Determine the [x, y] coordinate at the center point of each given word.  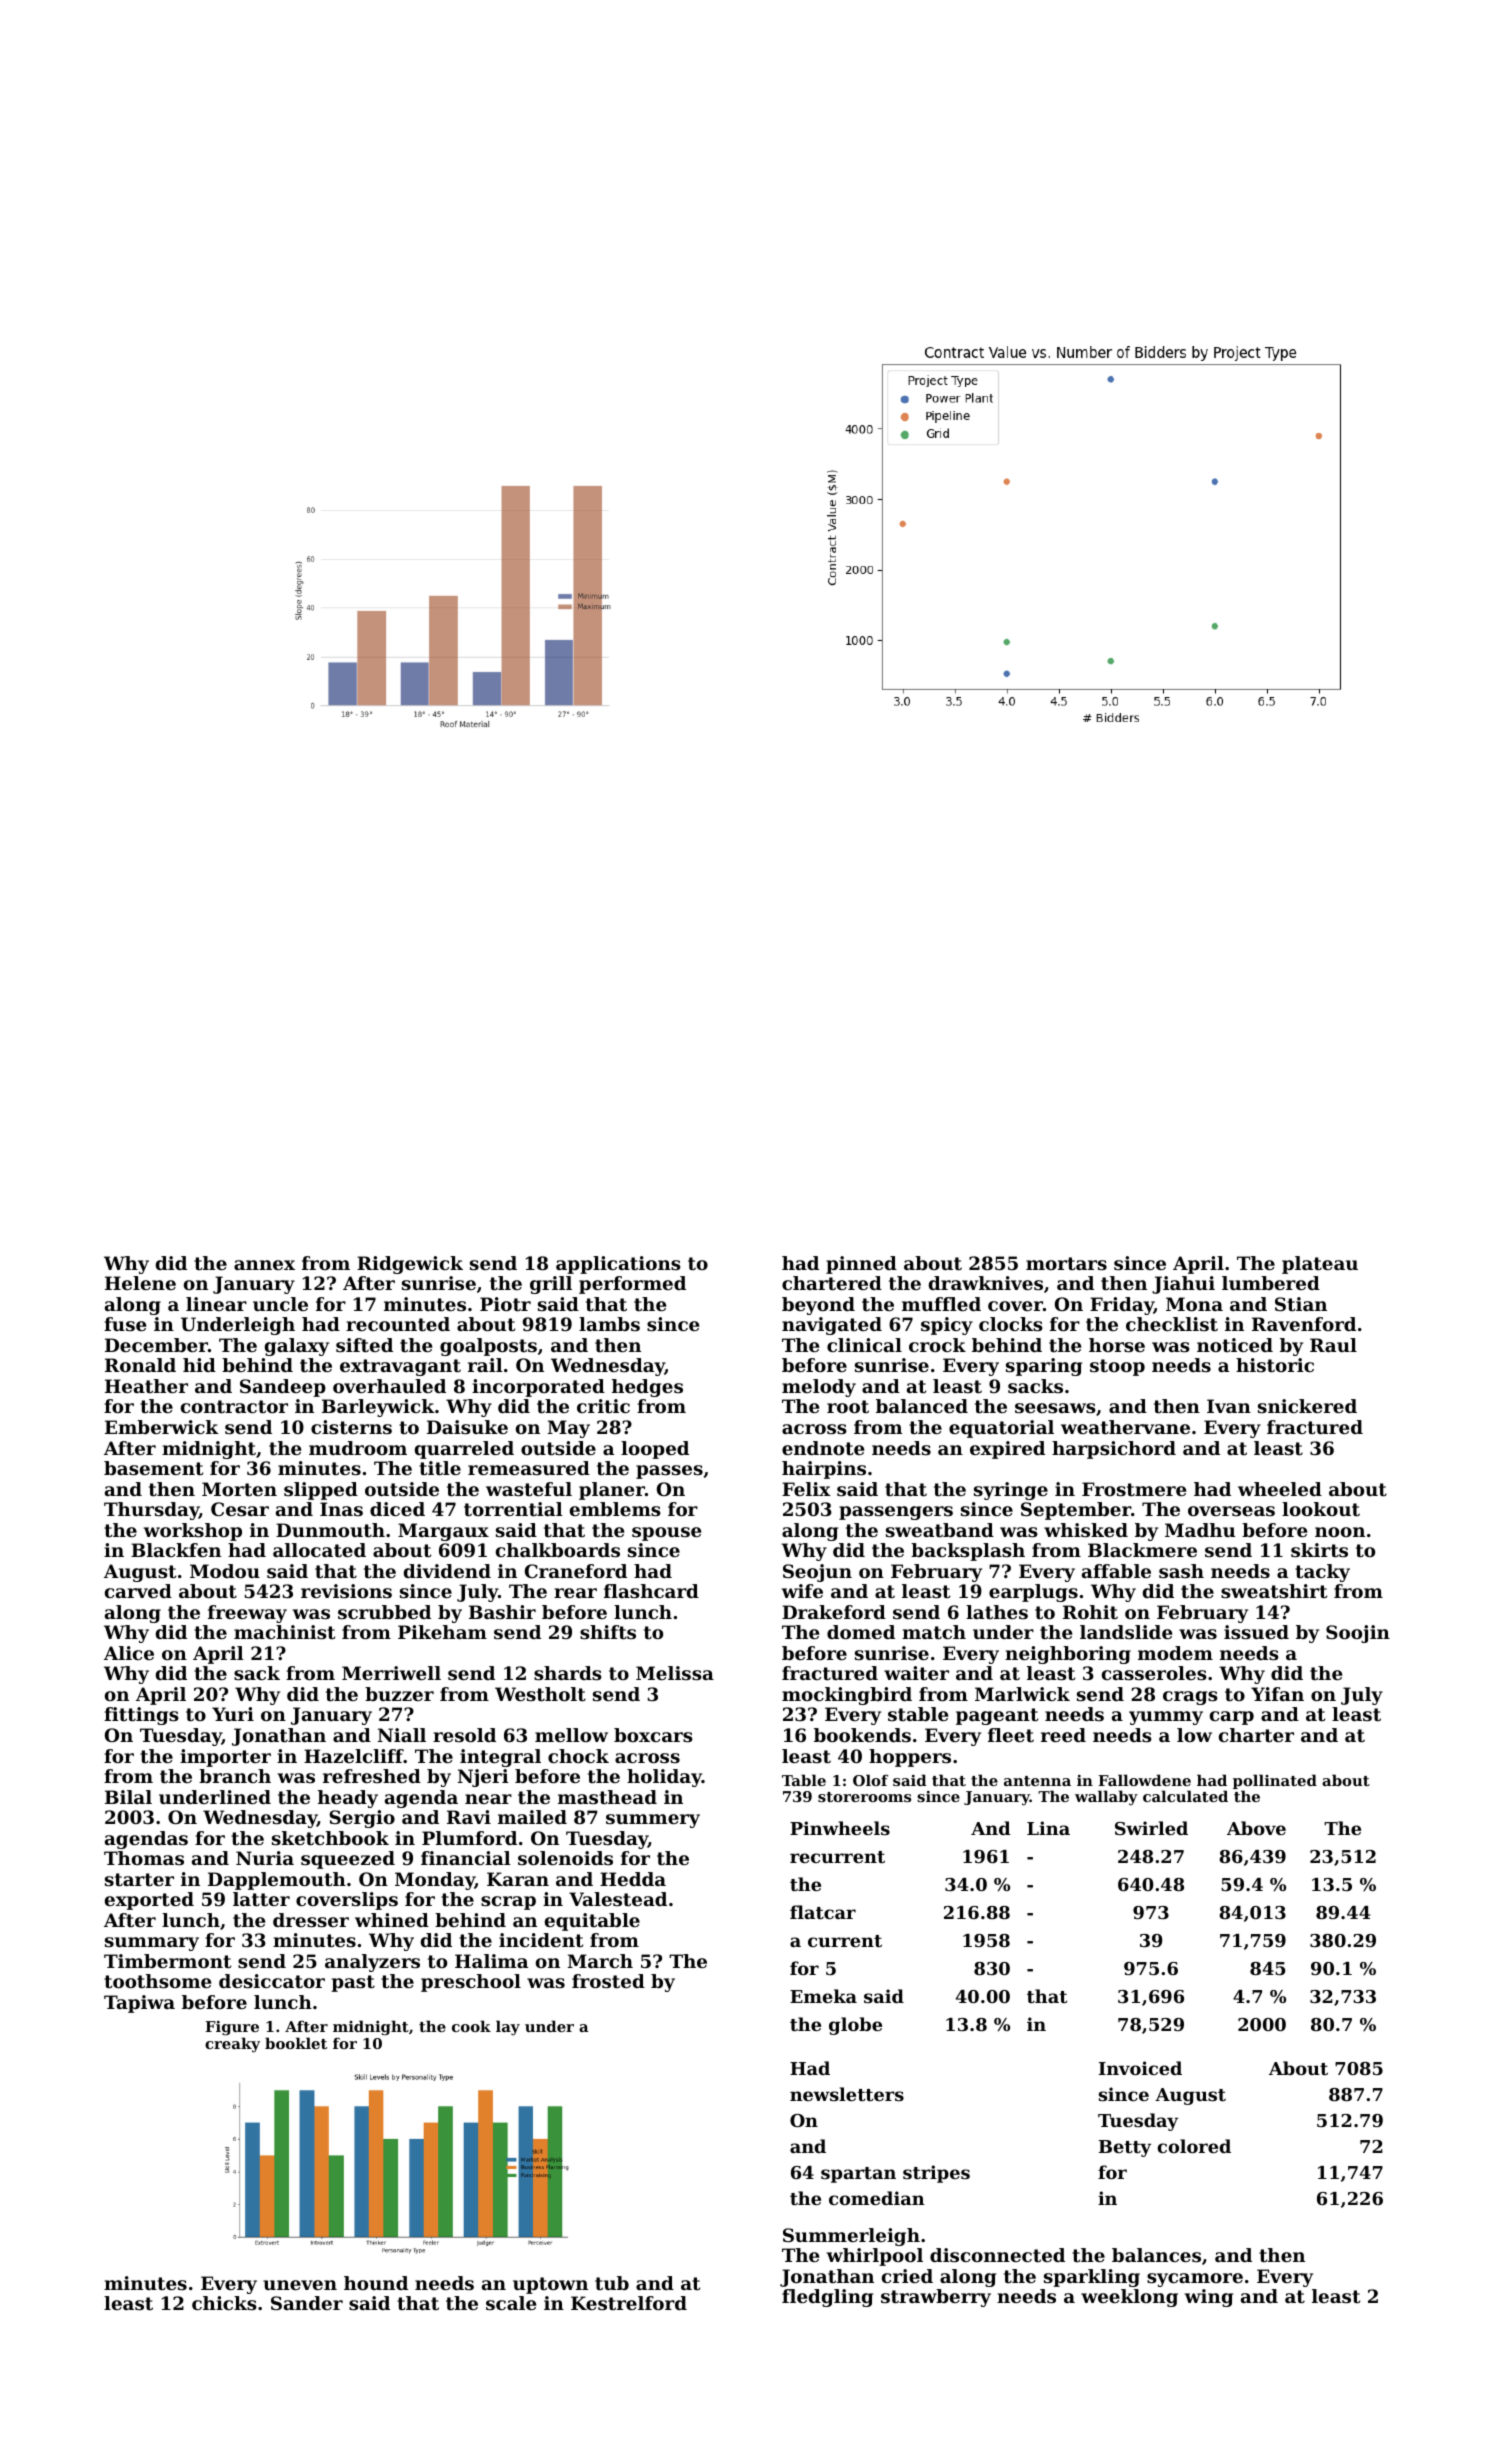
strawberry [936, 2298]
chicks [224, 2303]
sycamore [1195, 2280]
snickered [1307, 1406]
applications [618, 1265]
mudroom [358, 1448]
